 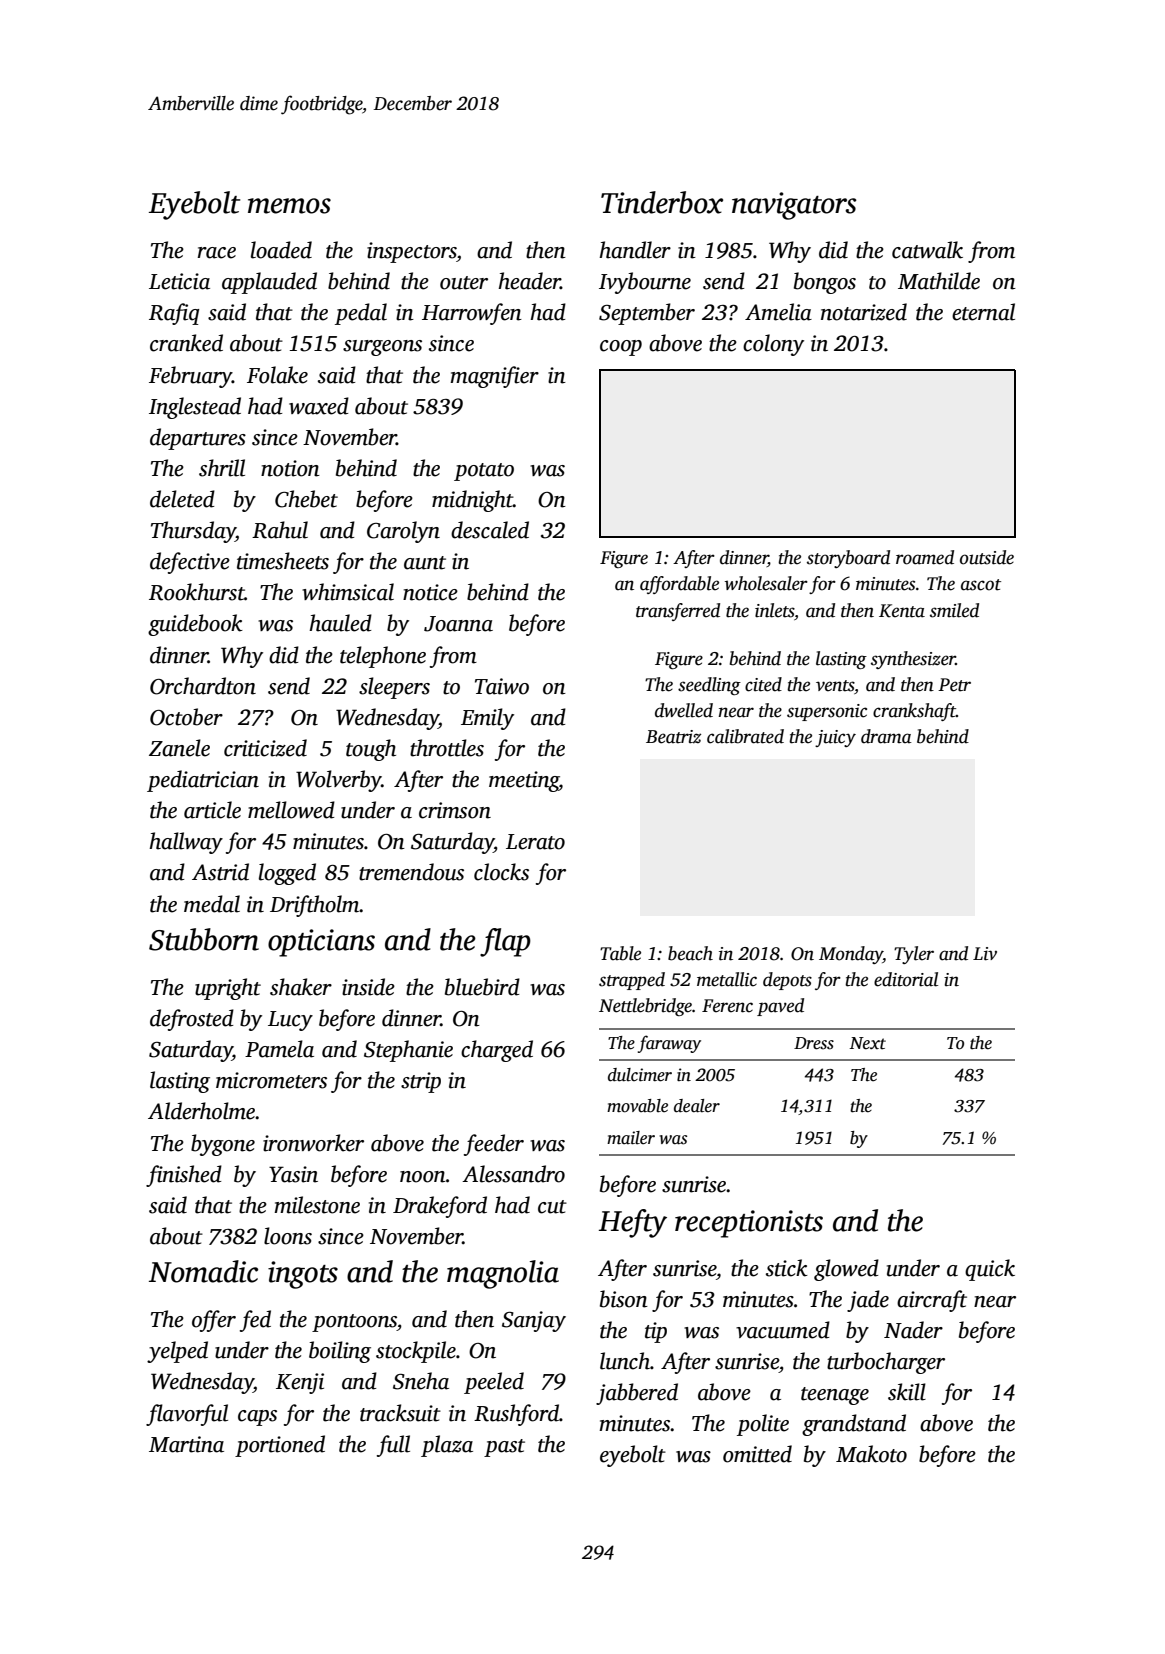 I want to click on magnifier, so click(x=494, y=377).
